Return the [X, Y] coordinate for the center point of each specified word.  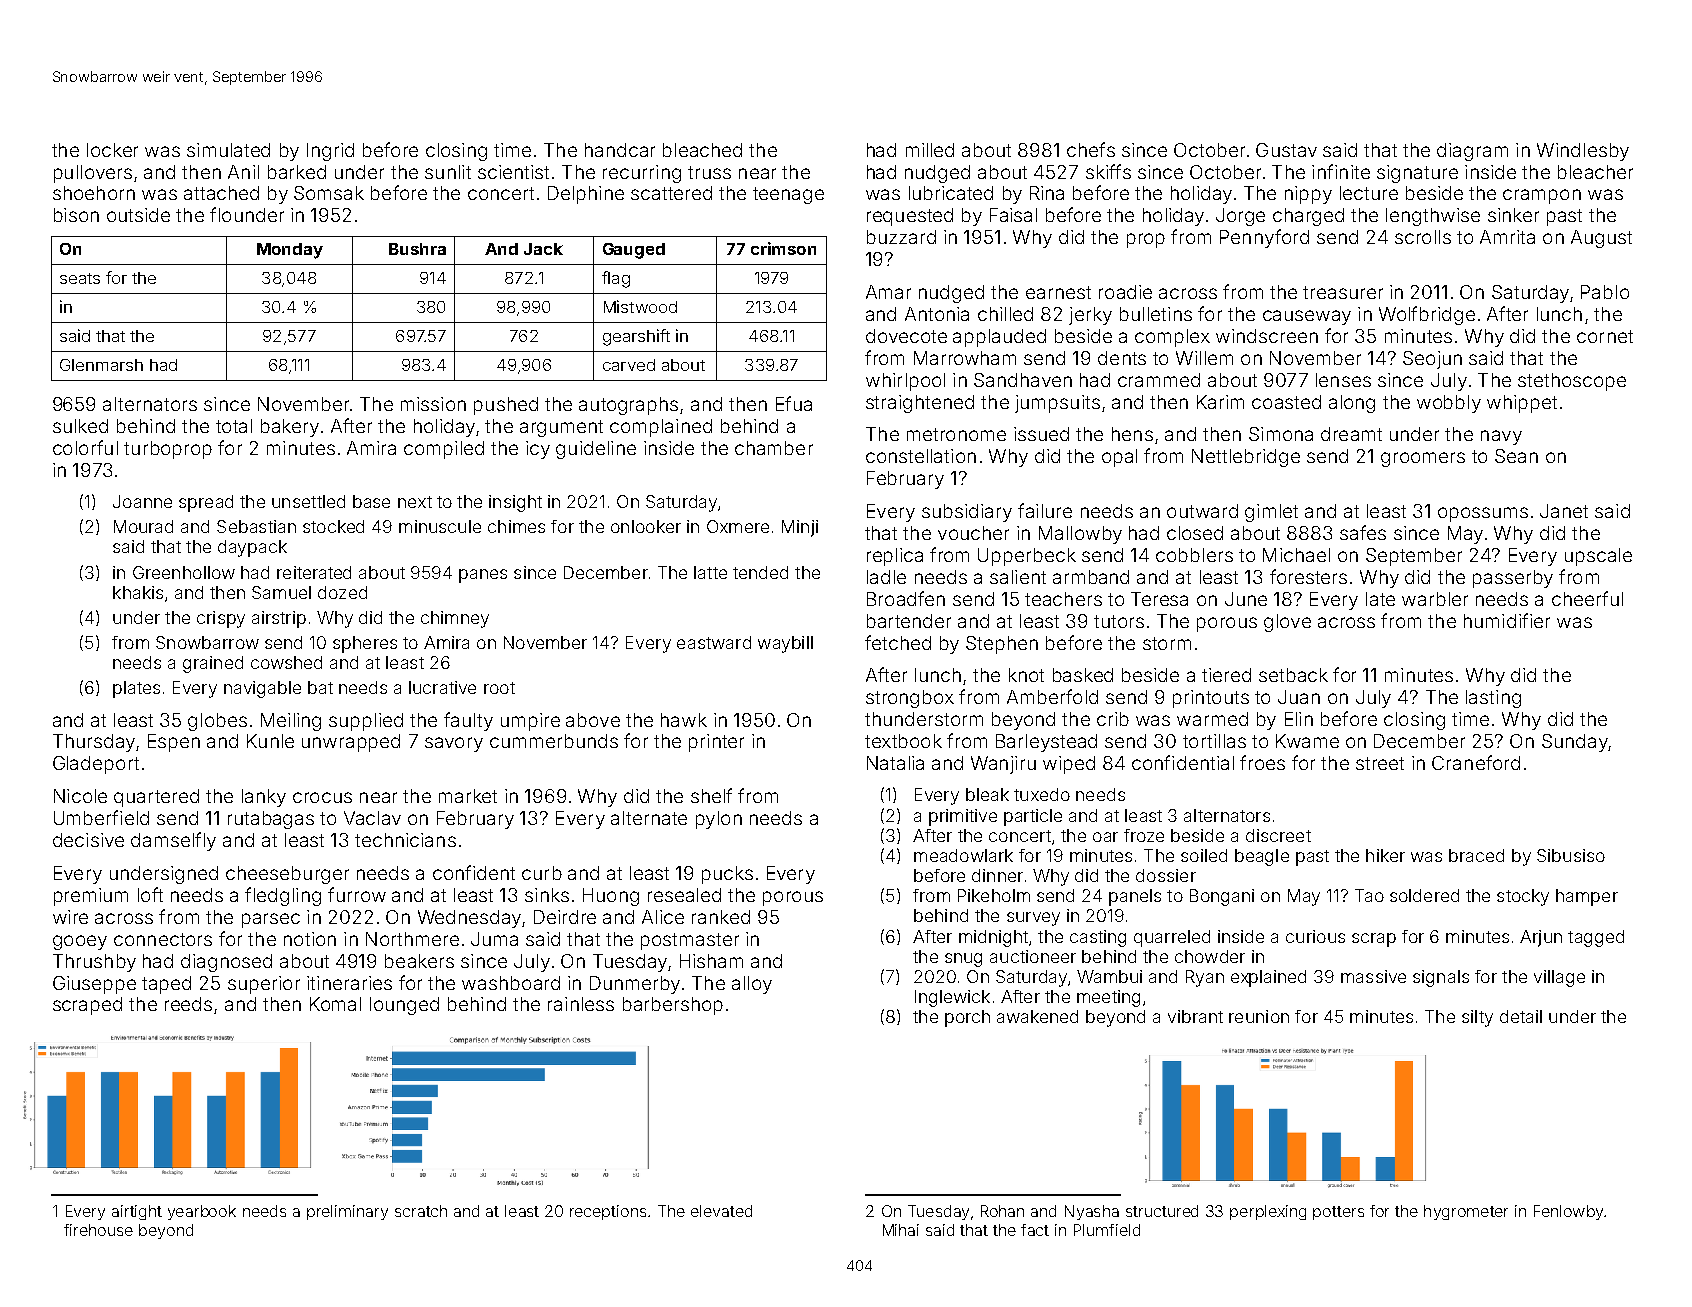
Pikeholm [994, 895]
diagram [1472, 152]
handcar [620, 150]
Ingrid [330, 152]
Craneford [1476, 762]
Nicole [80, 796]
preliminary [347, 1212]
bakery [290, 428]
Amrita [1507, 237]
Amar [888, 292]
